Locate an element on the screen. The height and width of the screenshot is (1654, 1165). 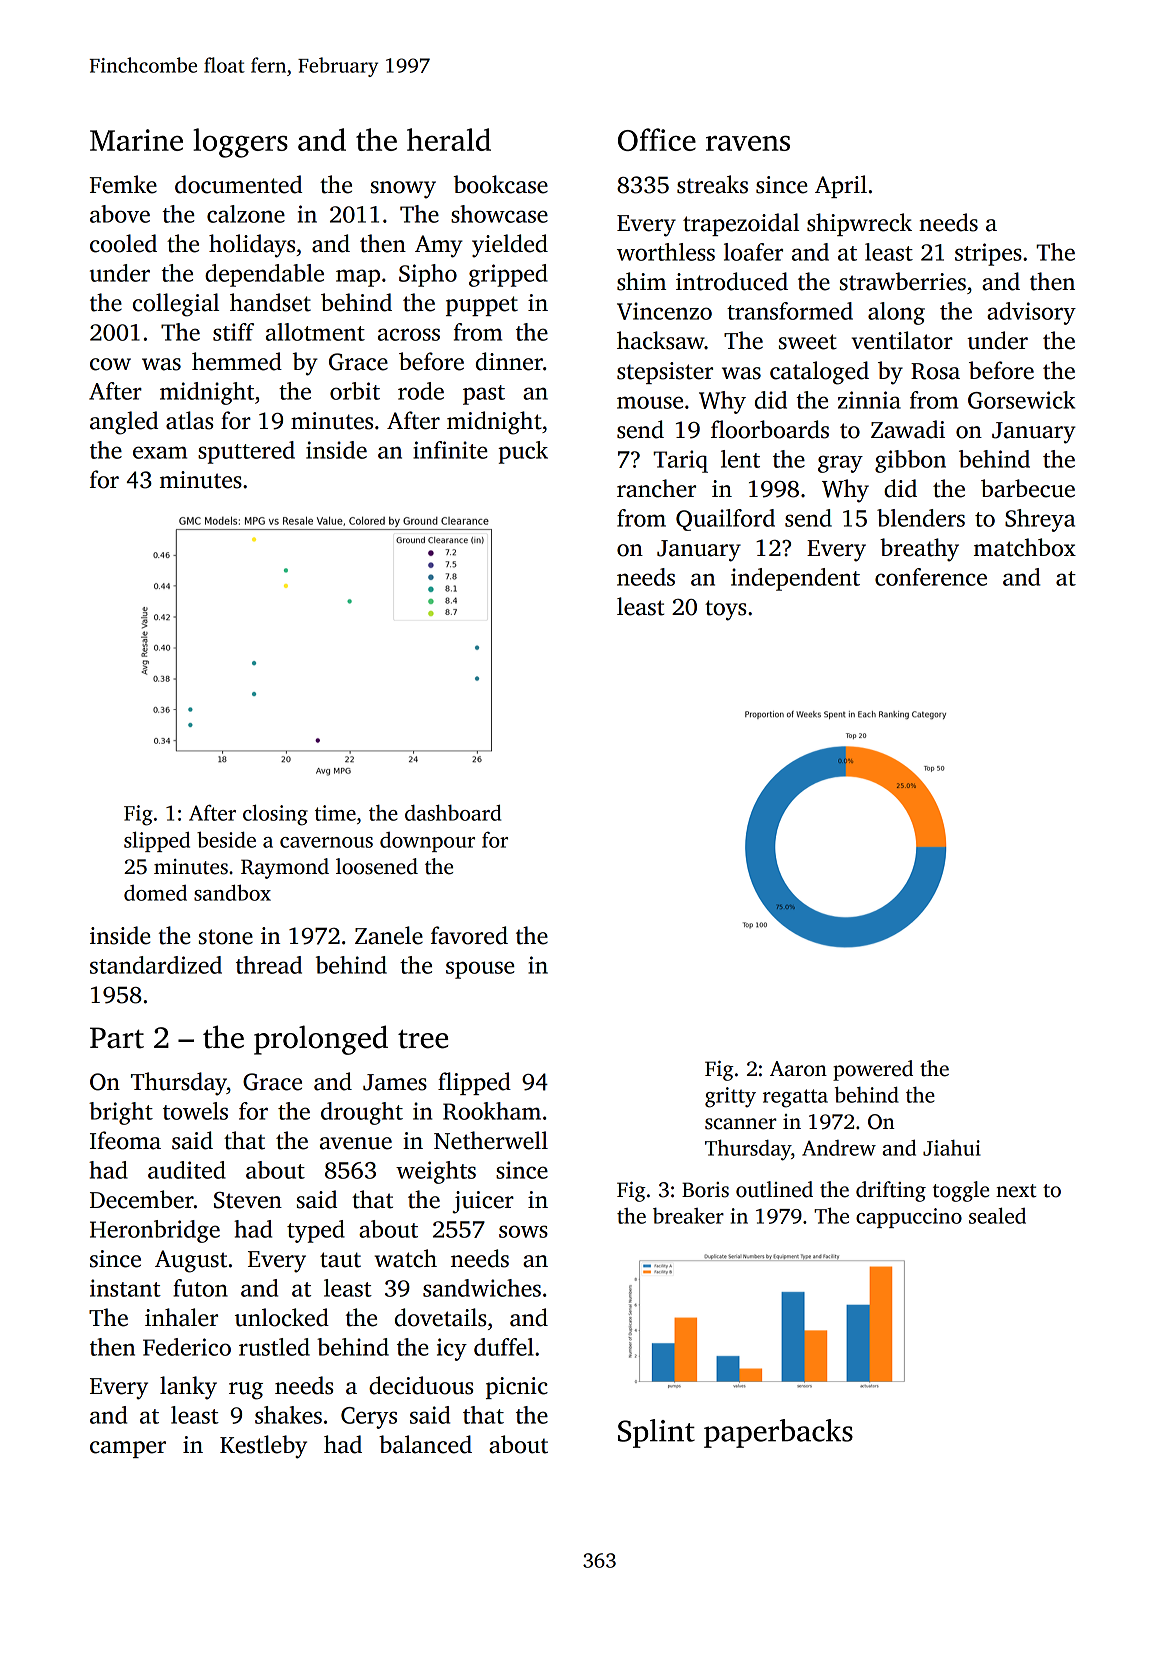
audited is located at coordinates (187, 1170).
